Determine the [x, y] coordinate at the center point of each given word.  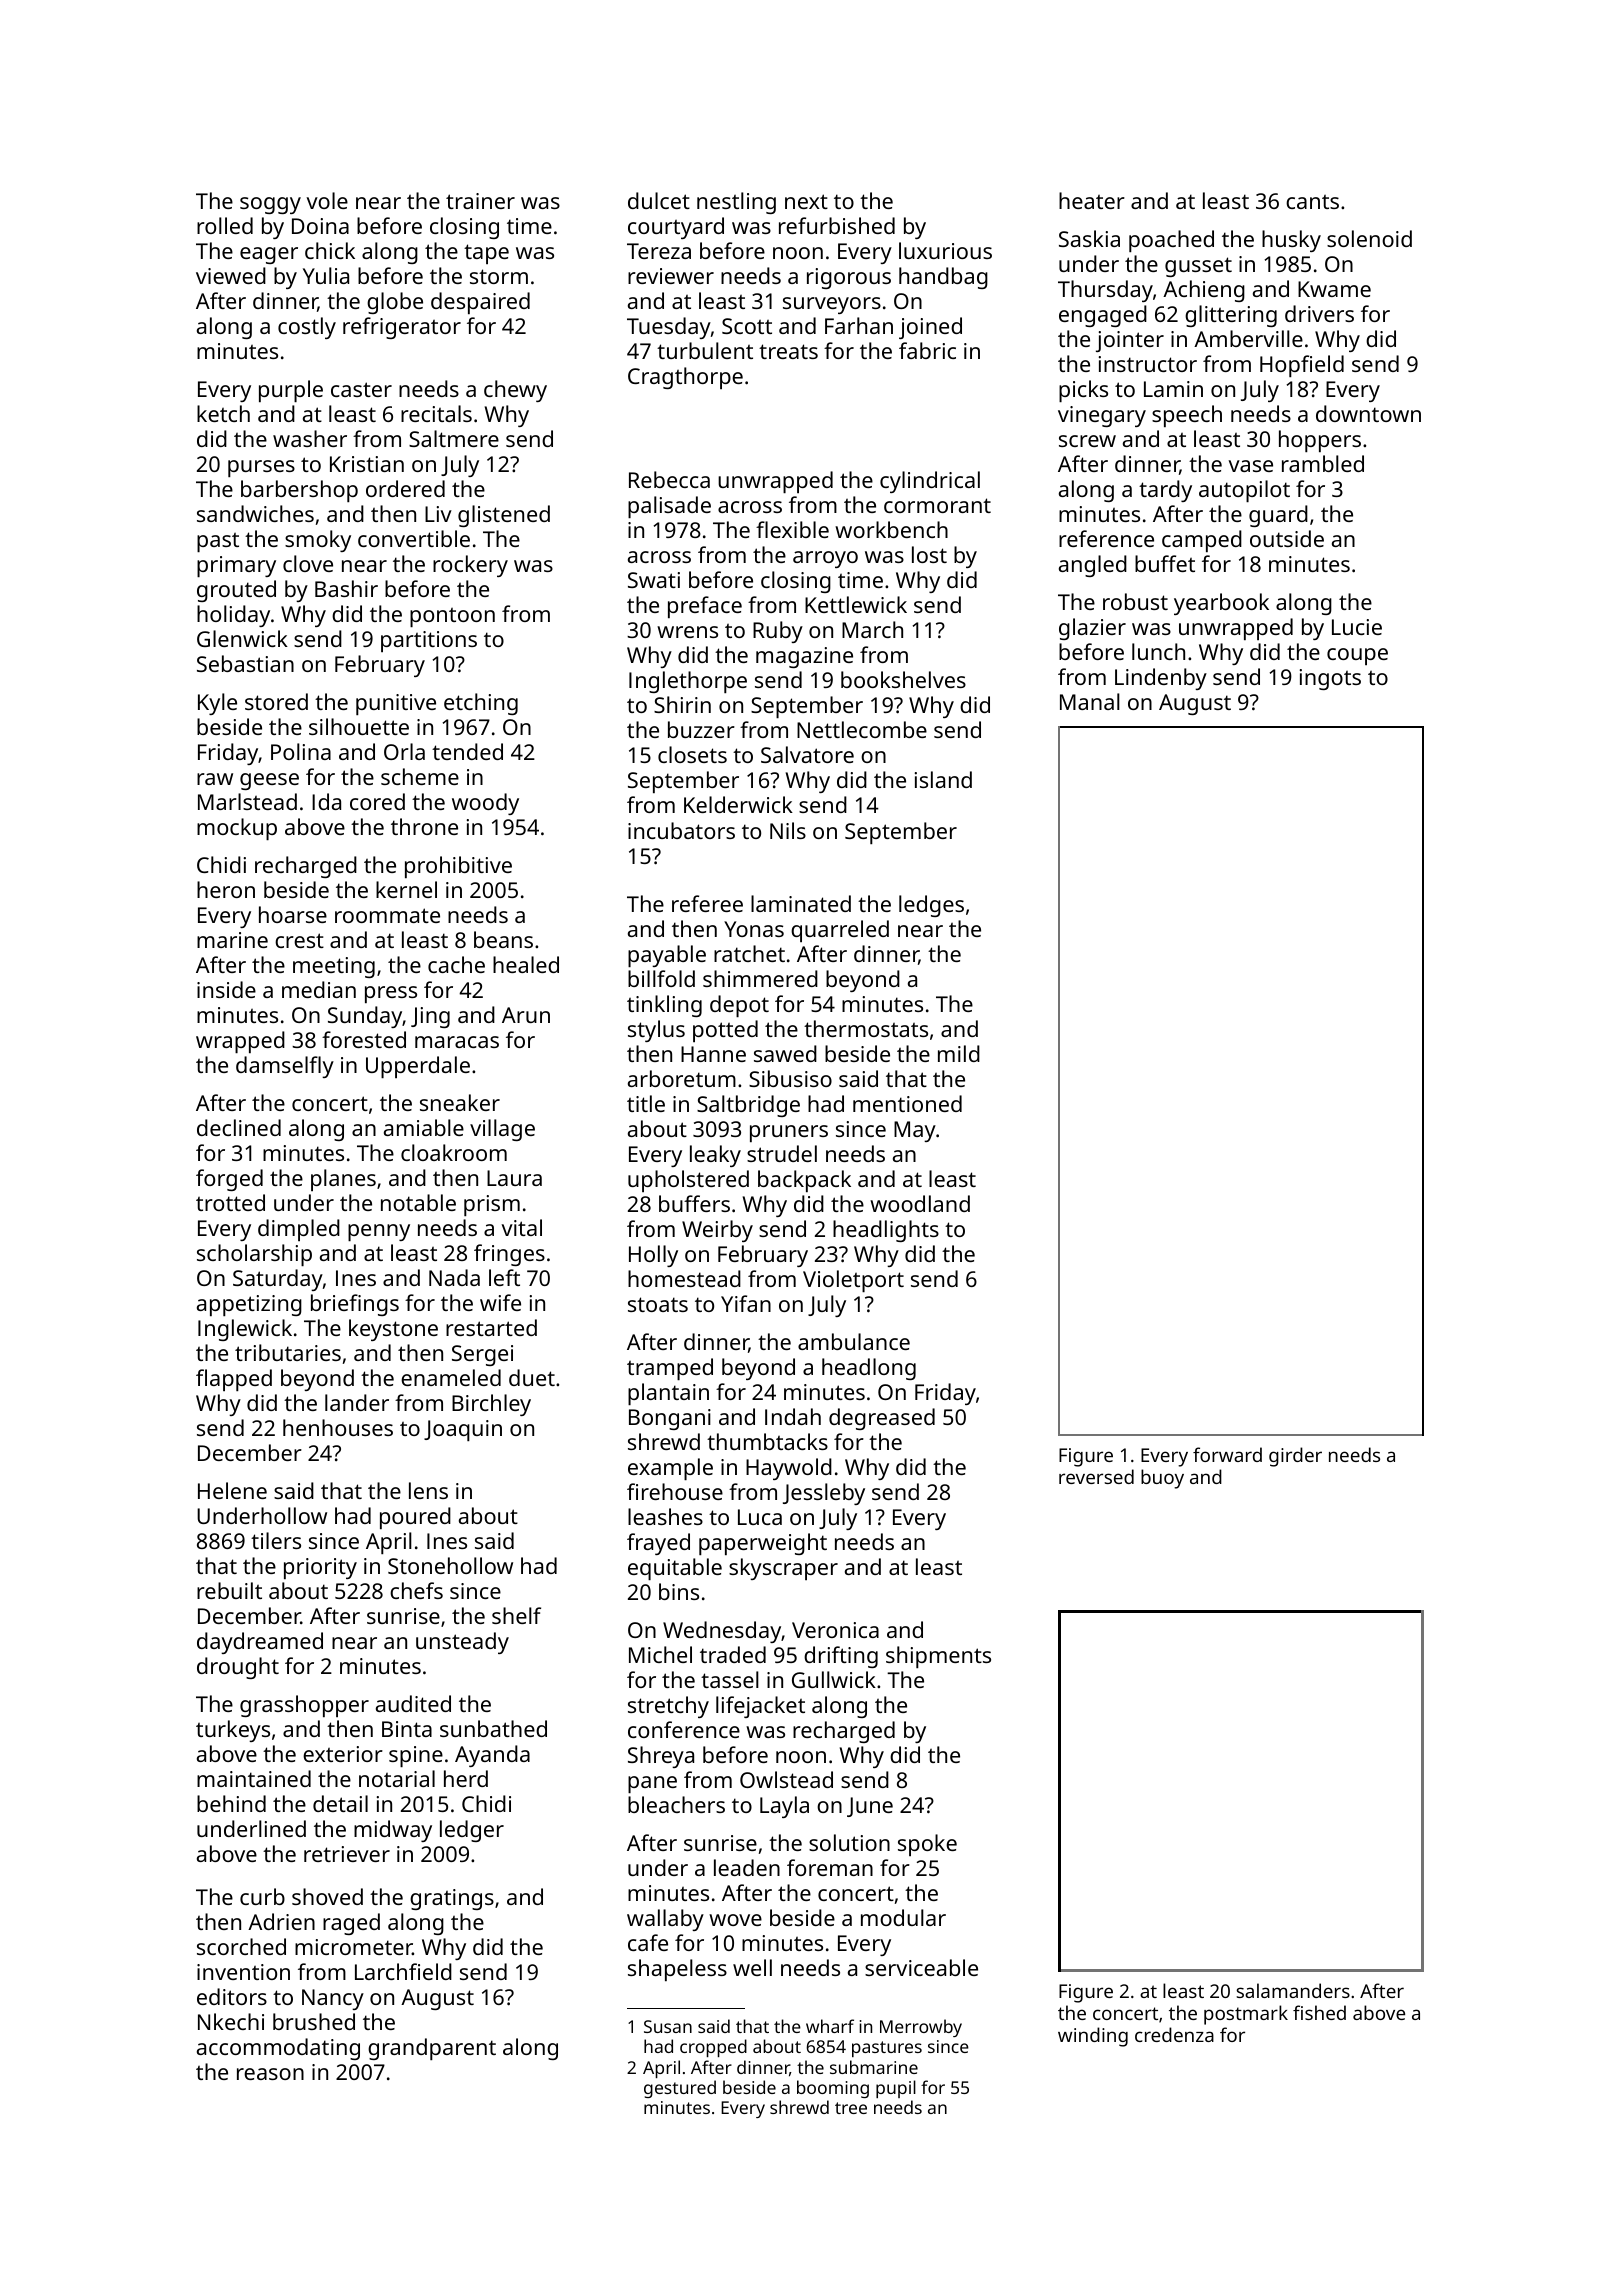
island [943, 779]
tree [851, 2108]
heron [226, 889]
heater [1092, 200]
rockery [470, 566]
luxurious [945, 250]
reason [270, 2074]
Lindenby [1161, 679]
